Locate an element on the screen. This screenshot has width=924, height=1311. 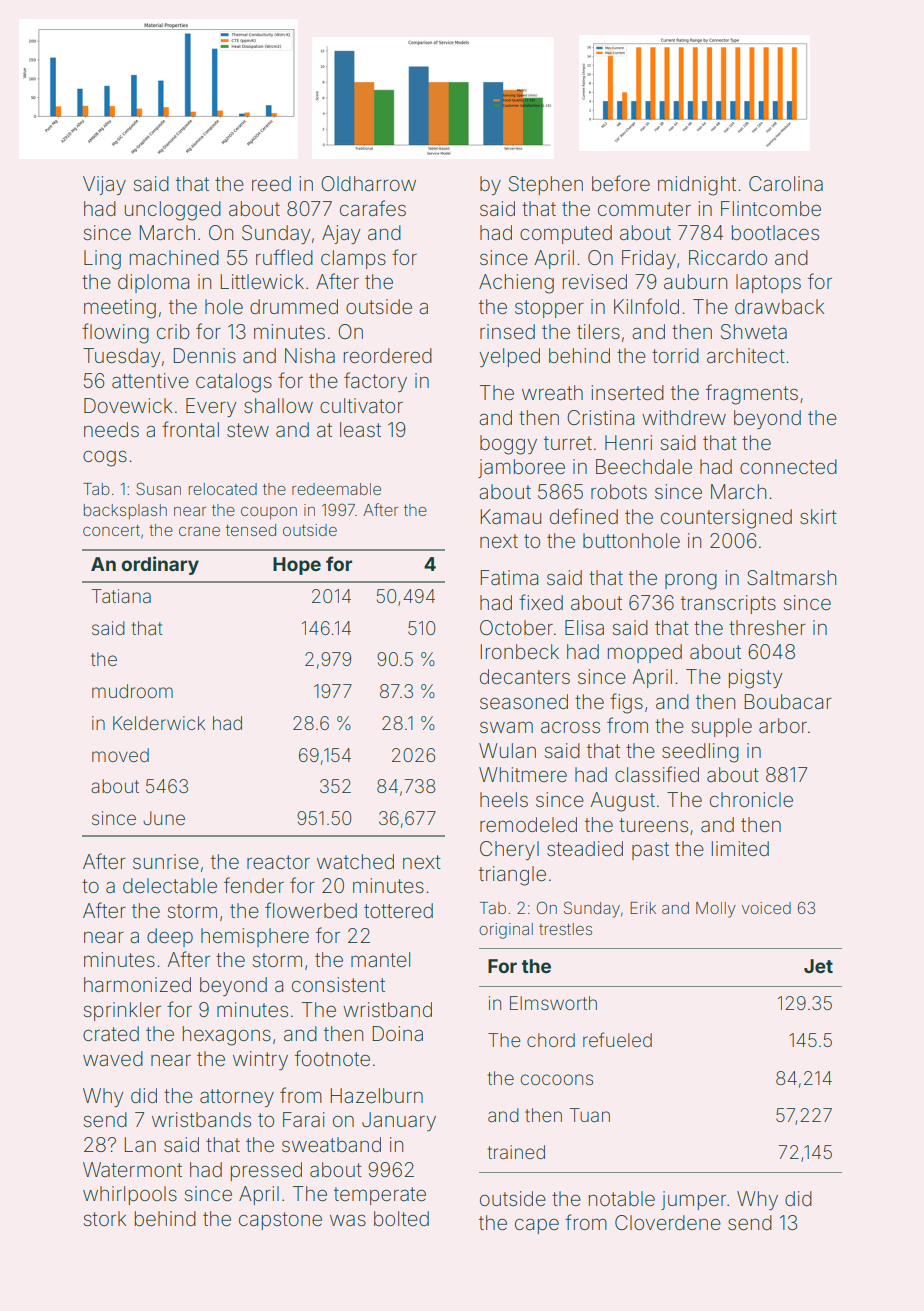
tureens is located at coordinates (653, 825).
